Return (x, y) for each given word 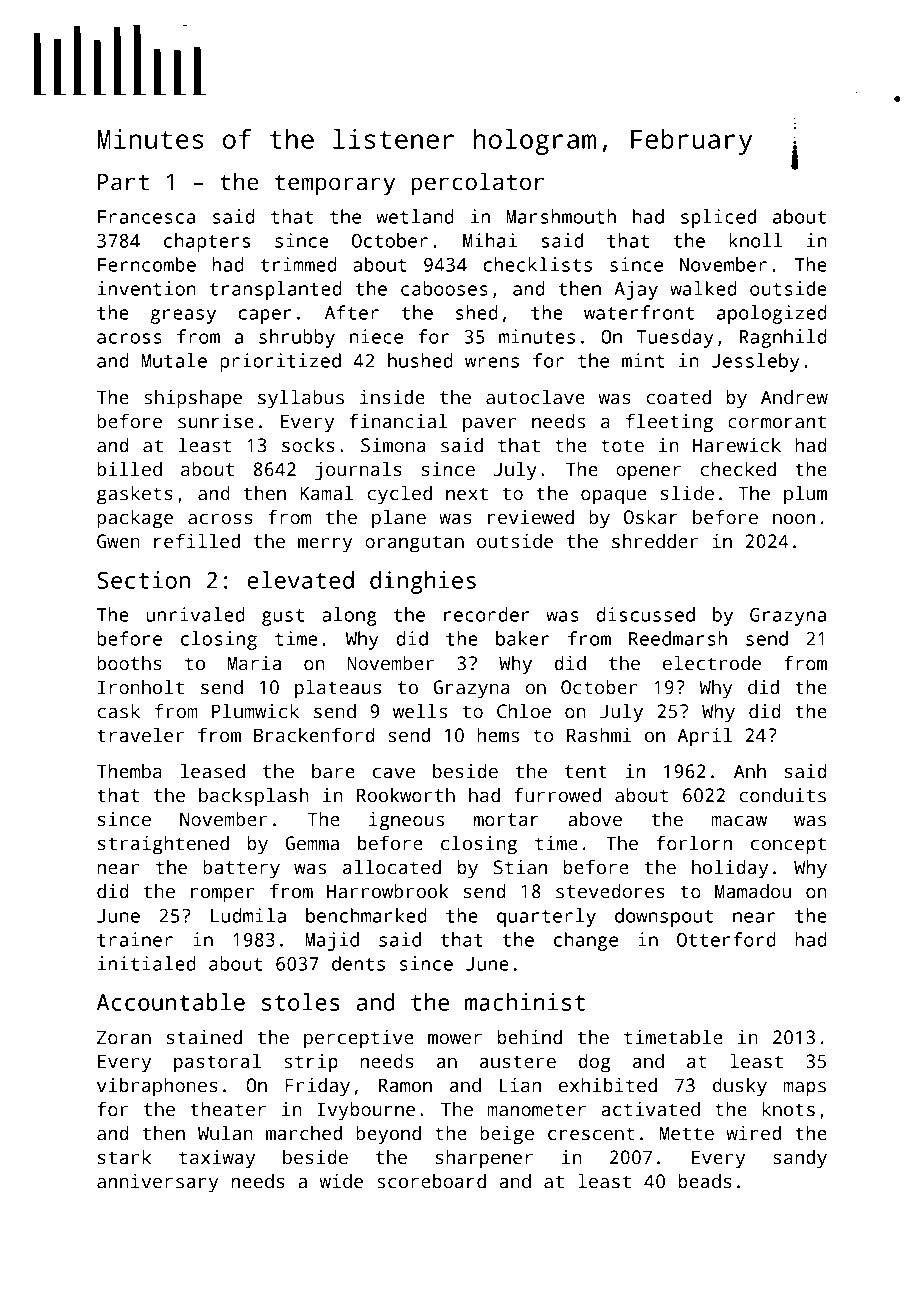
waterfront (639, 312)
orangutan (414, 544)
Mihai (490, 240)
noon (794, 519)
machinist (525, 1002)
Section (143, 580)
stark (124, 1157)
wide (341, 1181)
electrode (712, 663)
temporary (335, 185)
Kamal (326, 493)
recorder (487, 614)
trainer (135, 939)
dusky (740, 1087)
